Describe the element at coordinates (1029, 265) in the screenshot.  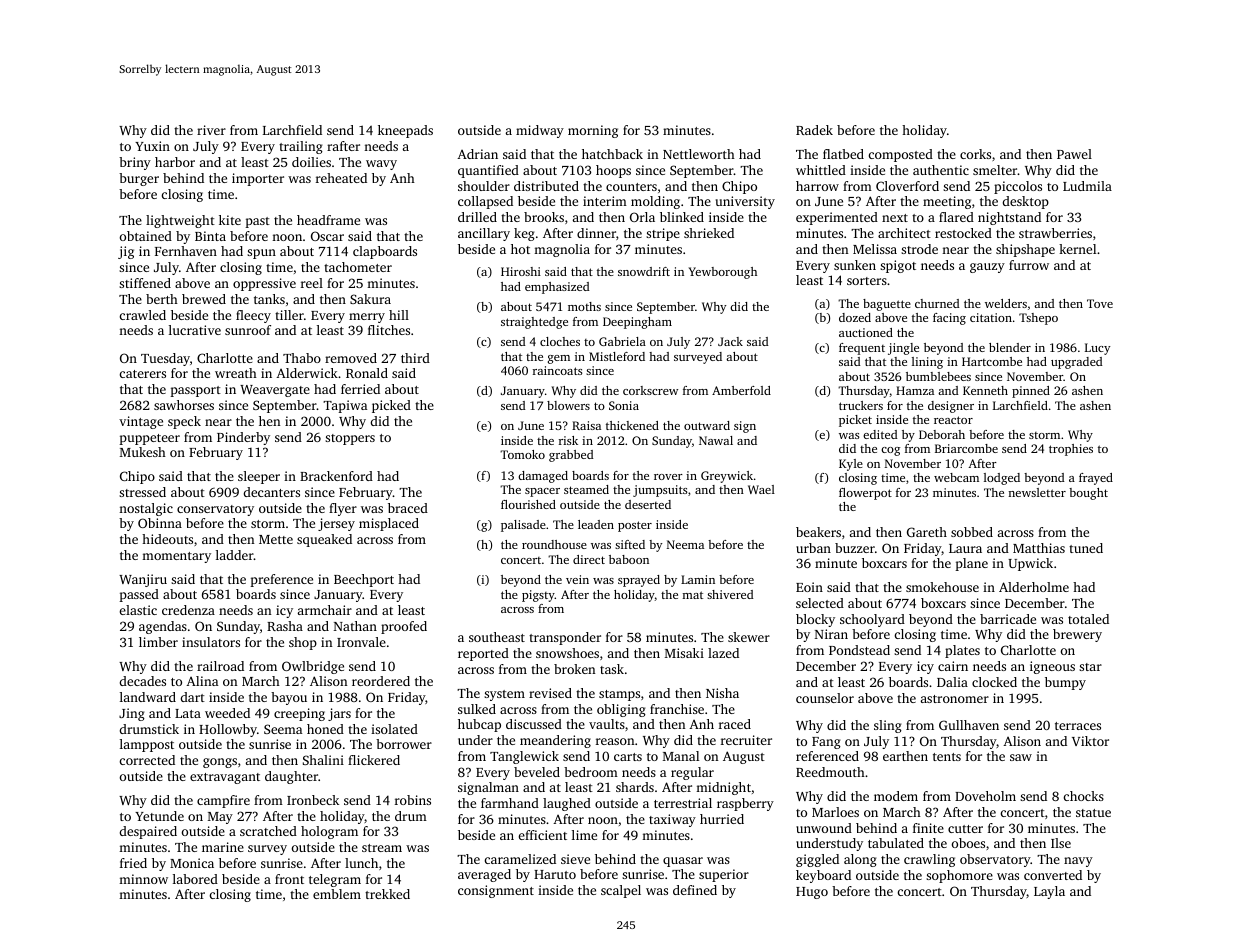
I see `furrow` at that location.
